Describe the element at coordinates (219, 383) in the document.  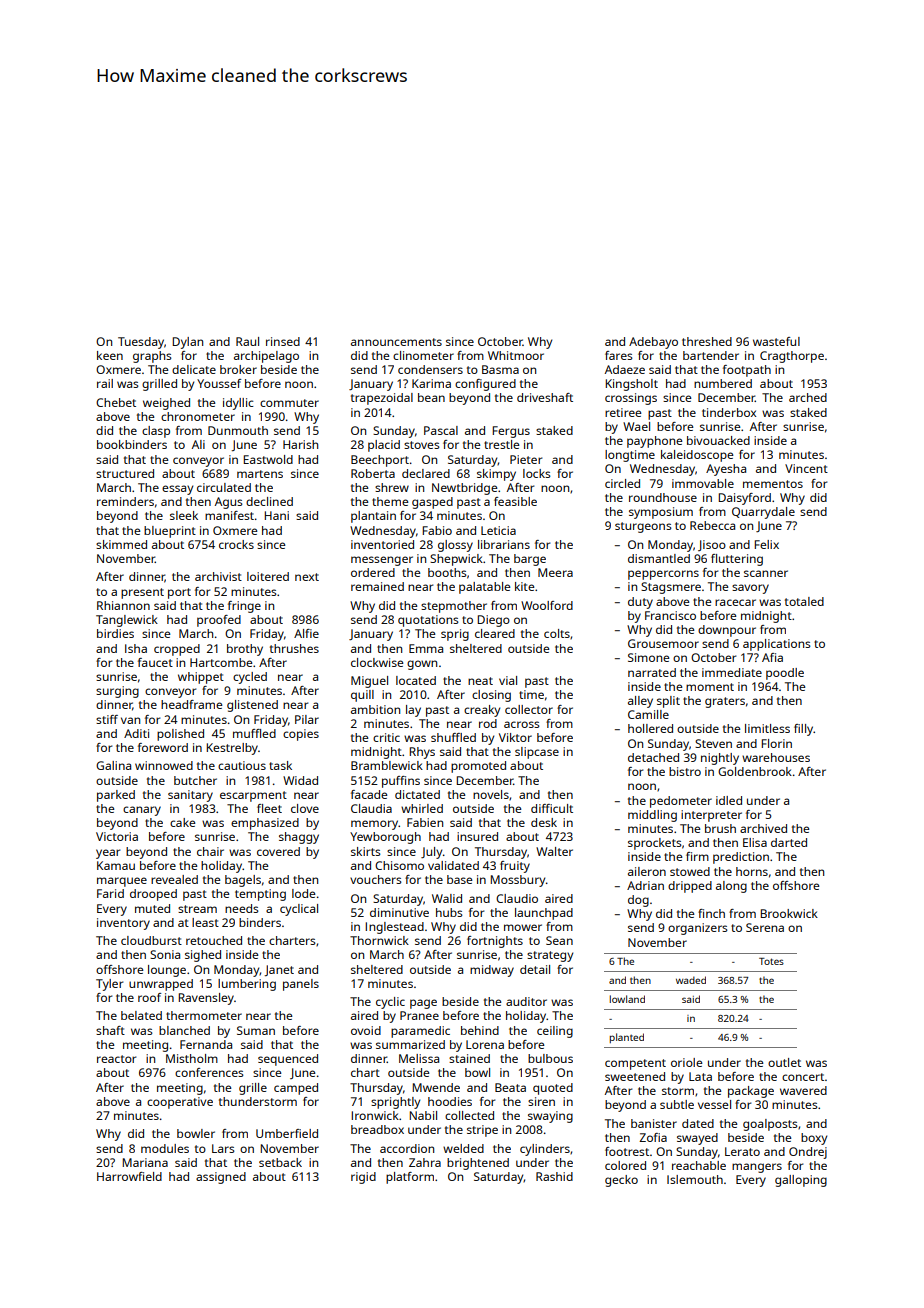
I see `Youssef` at that location.
